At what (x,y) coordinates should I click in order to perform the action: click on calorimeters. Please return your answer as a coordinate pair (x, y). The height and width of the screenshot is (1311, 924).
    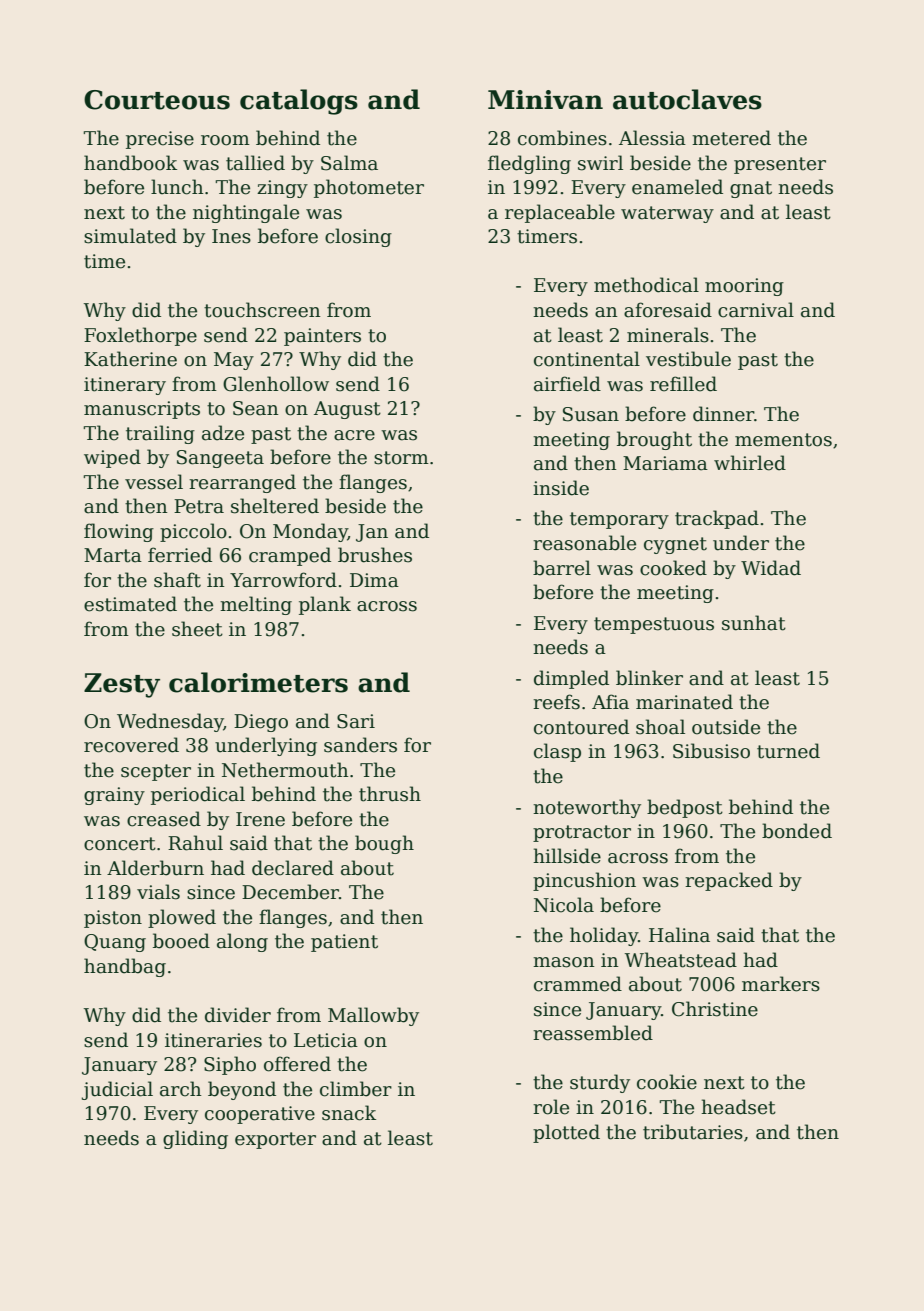
    Looking at the image, I should click on (258, 682).
